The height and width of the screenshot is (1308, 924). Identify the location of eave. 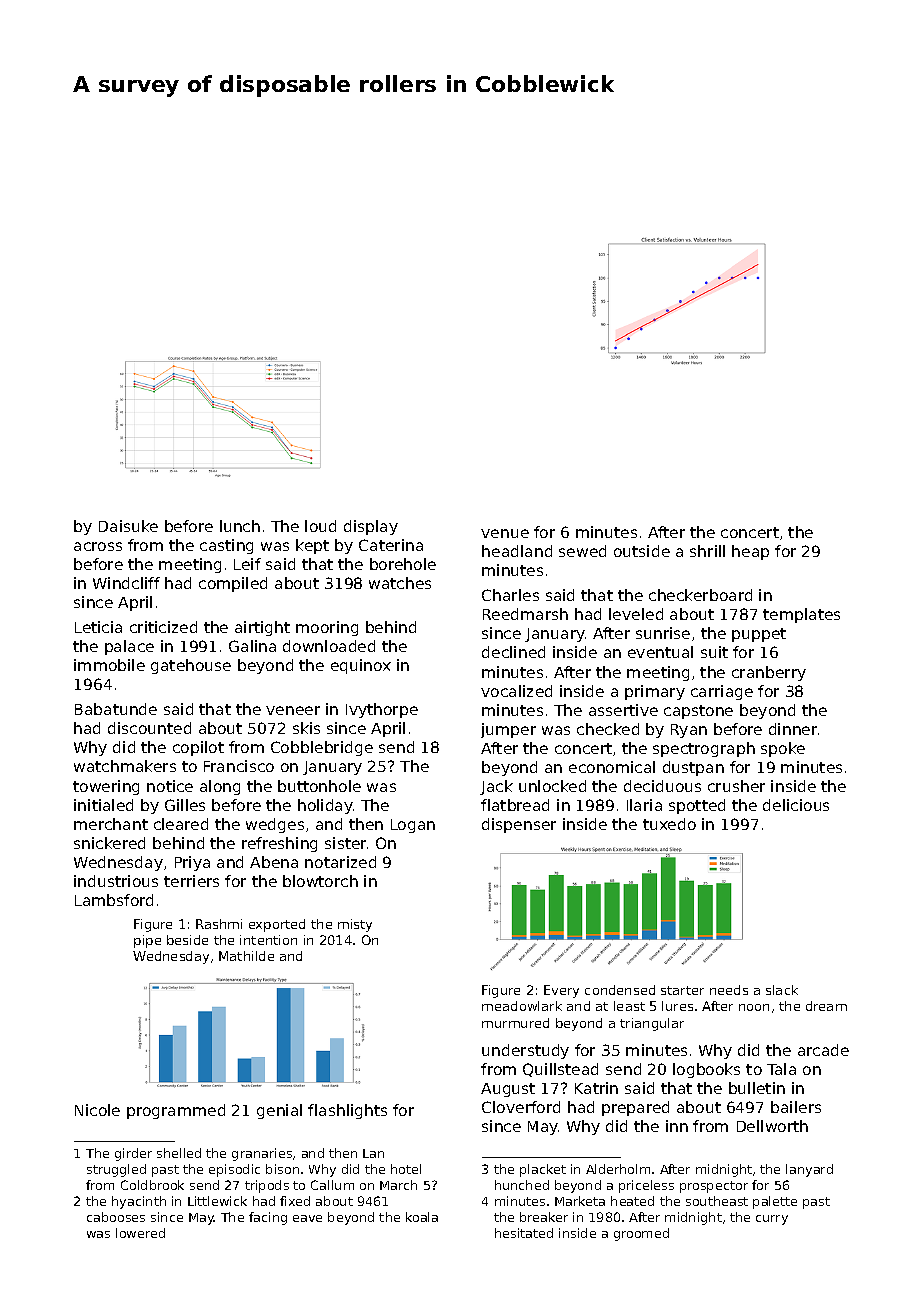
(307, 1218).
